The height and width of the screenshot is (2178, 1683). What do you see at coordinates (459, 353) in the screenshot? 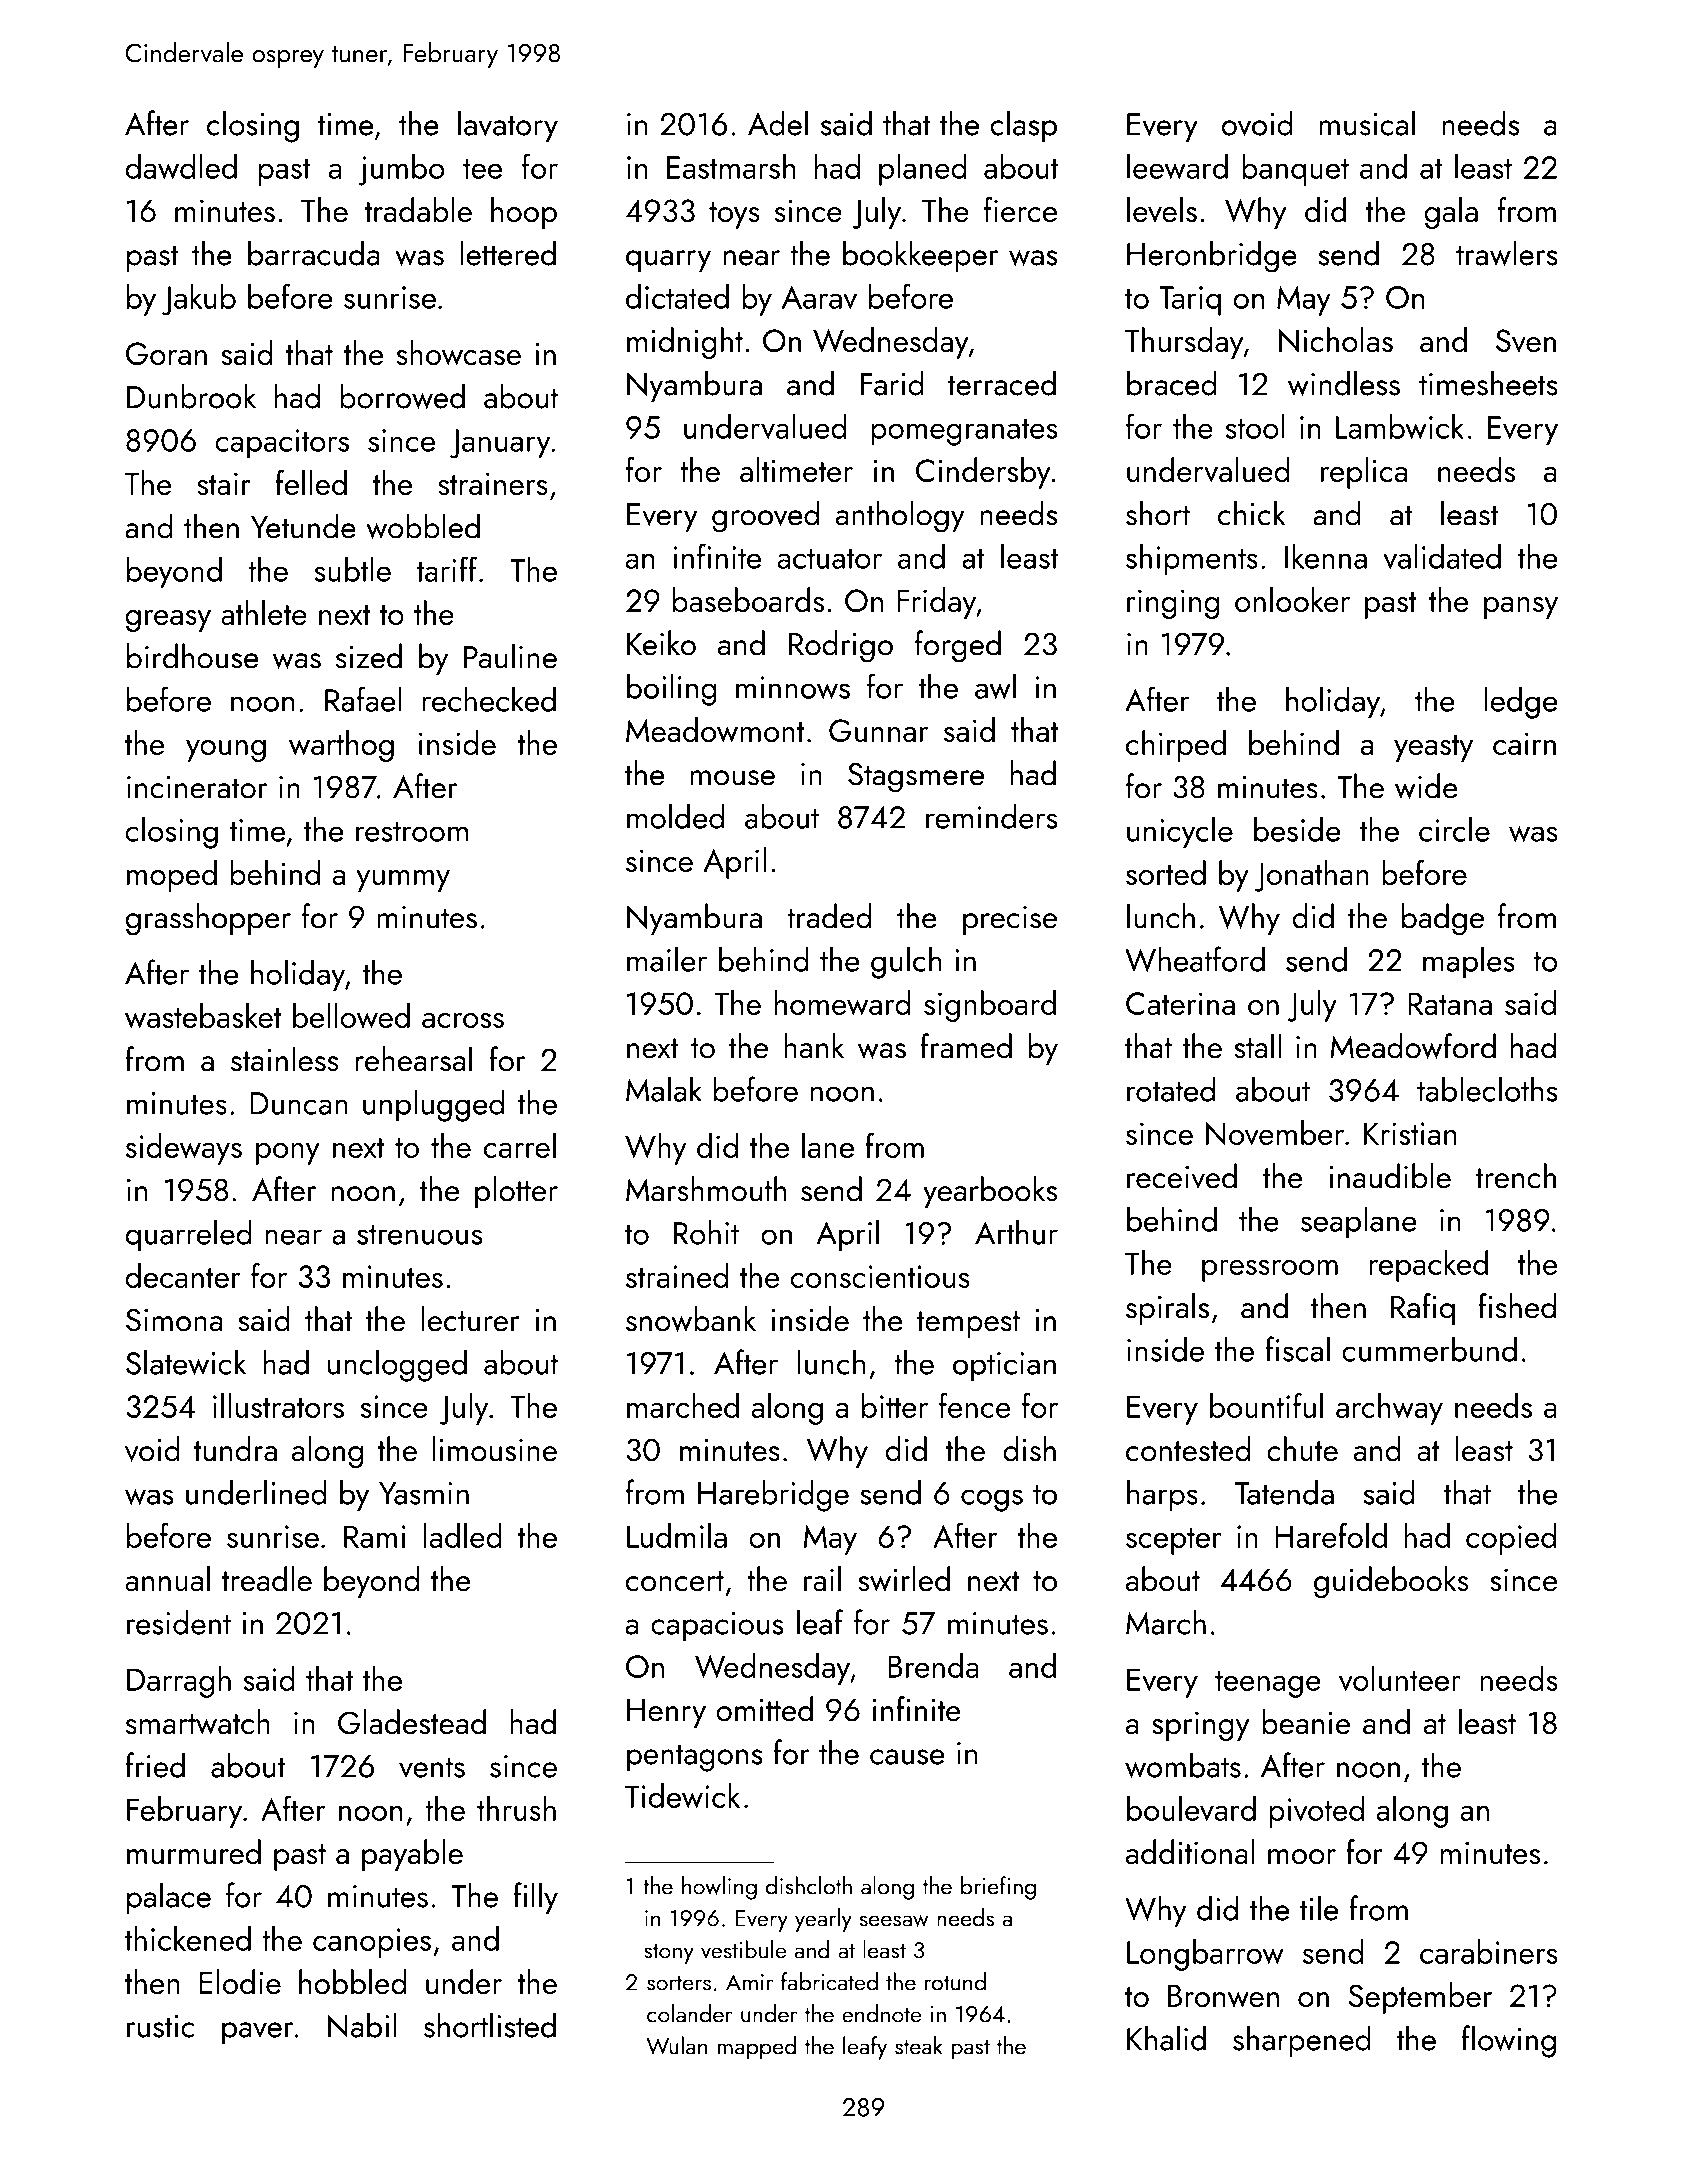
I see `showcase` at bounding box center [459, 353].
